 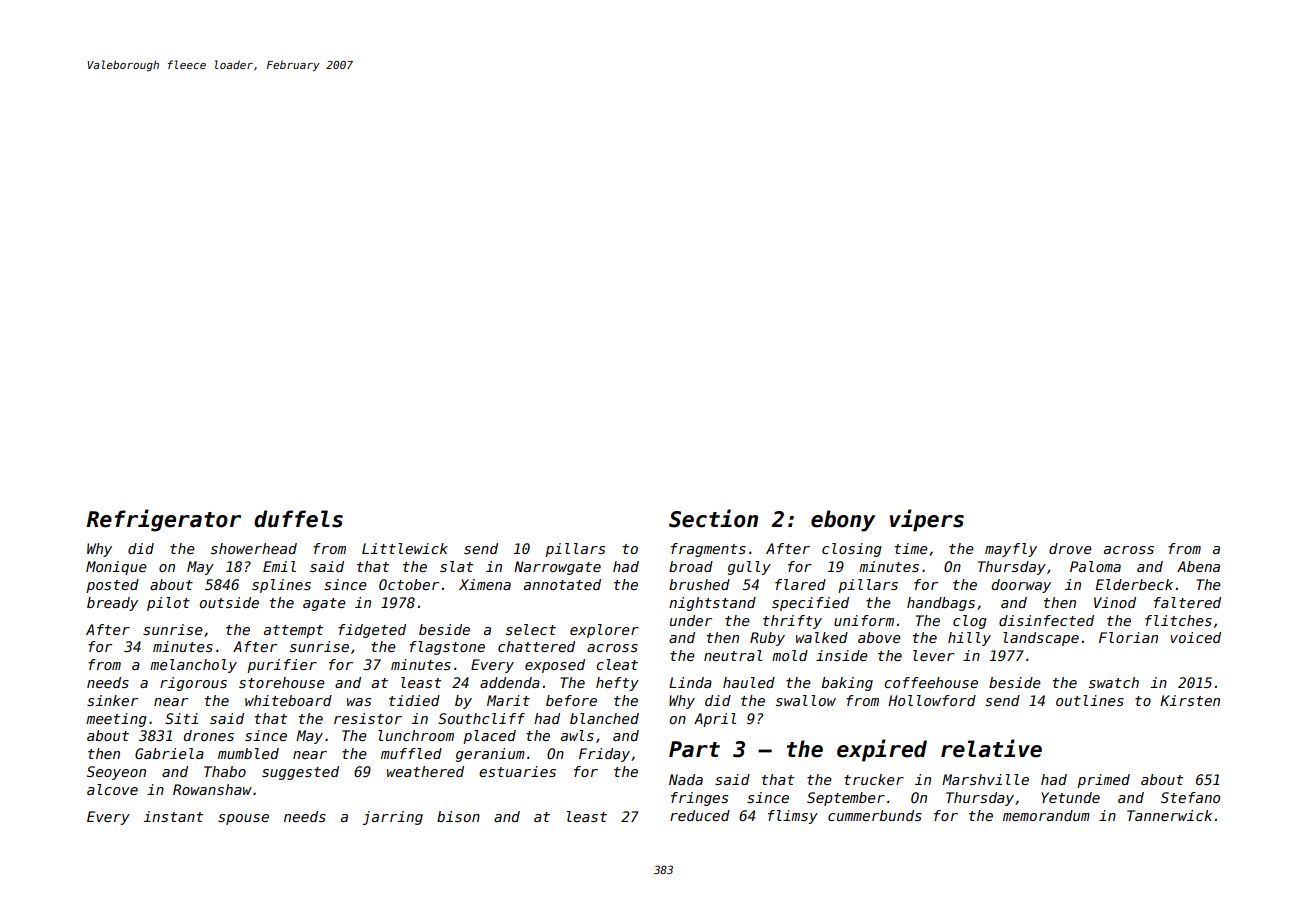 I want to click on spouse, so click(x=243, y=819).
